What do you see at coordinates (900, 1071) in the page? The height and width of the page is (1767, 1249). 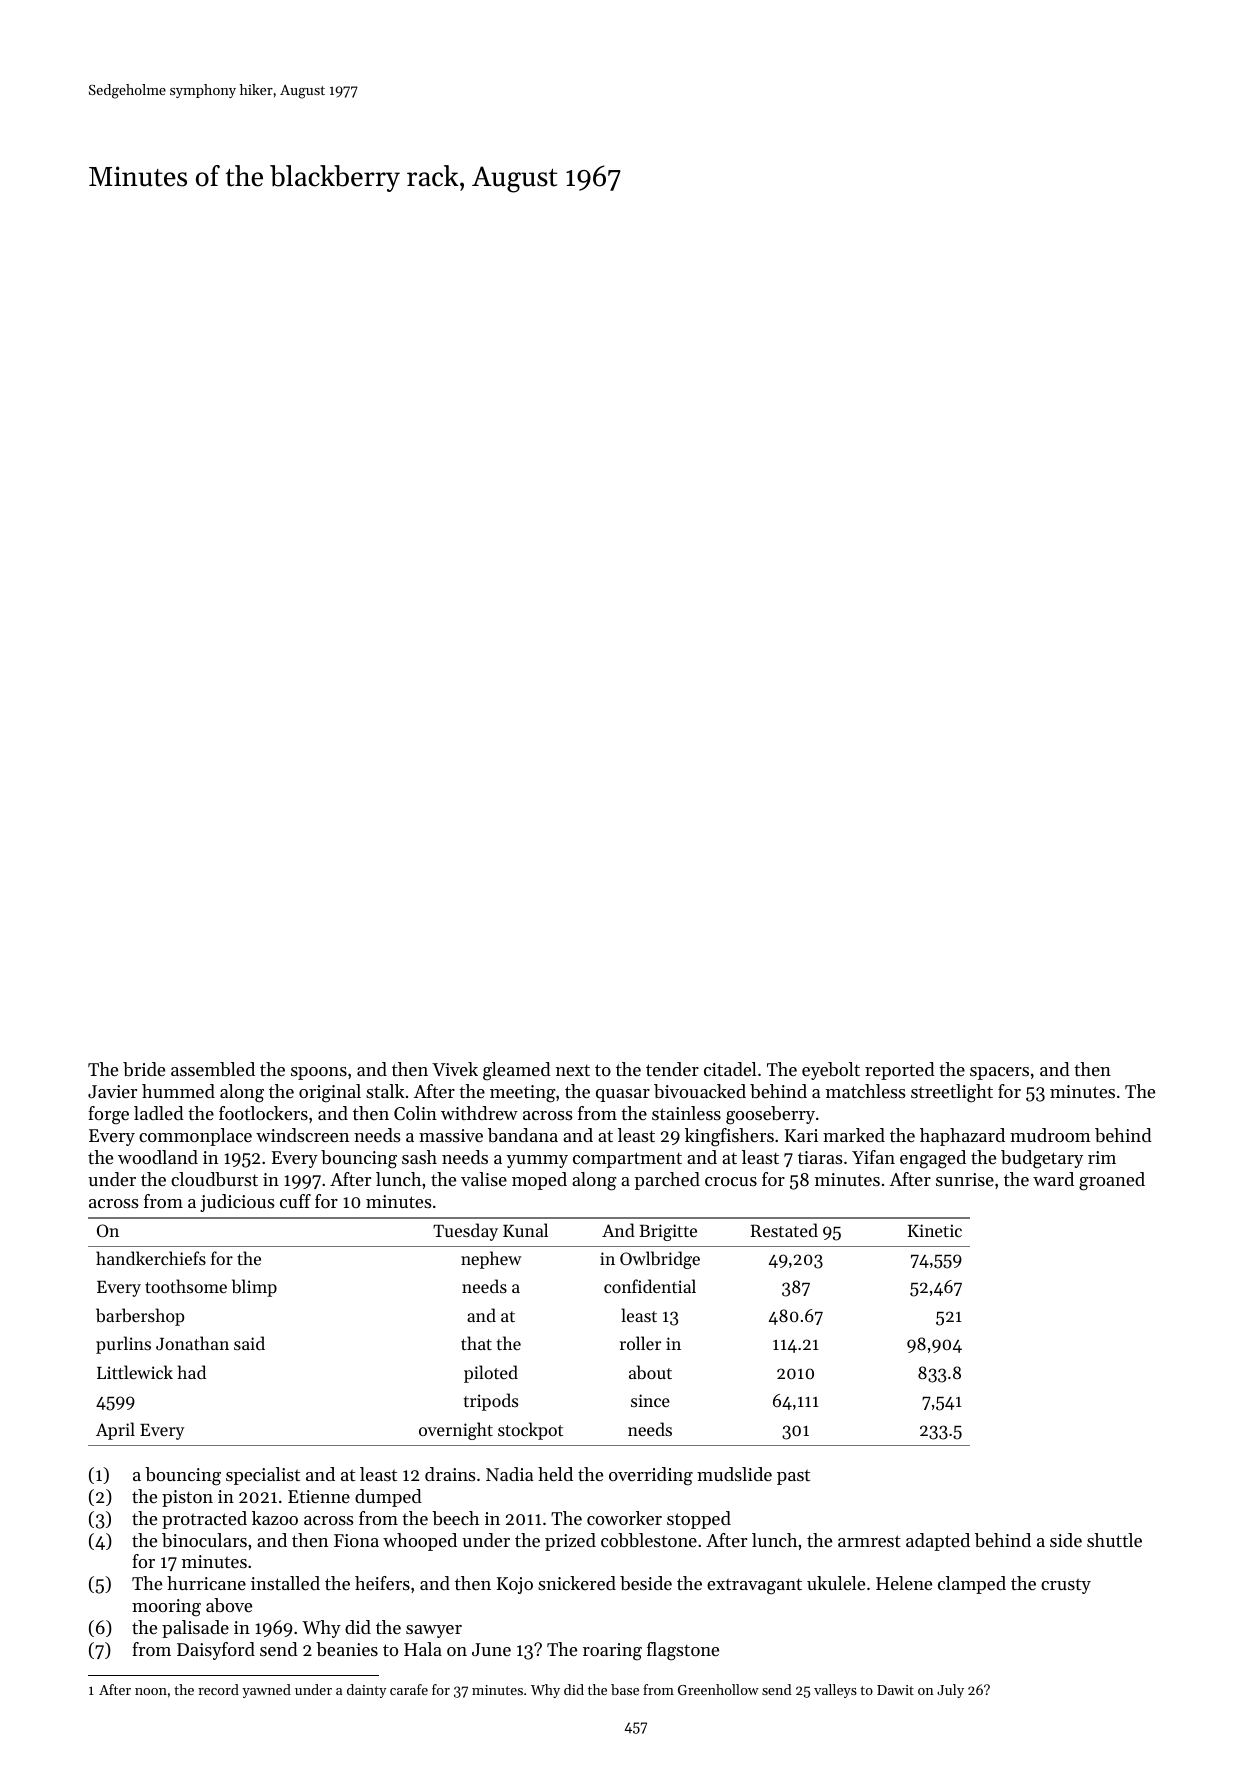 I see `reported` at bounding box center [900, 1071].
